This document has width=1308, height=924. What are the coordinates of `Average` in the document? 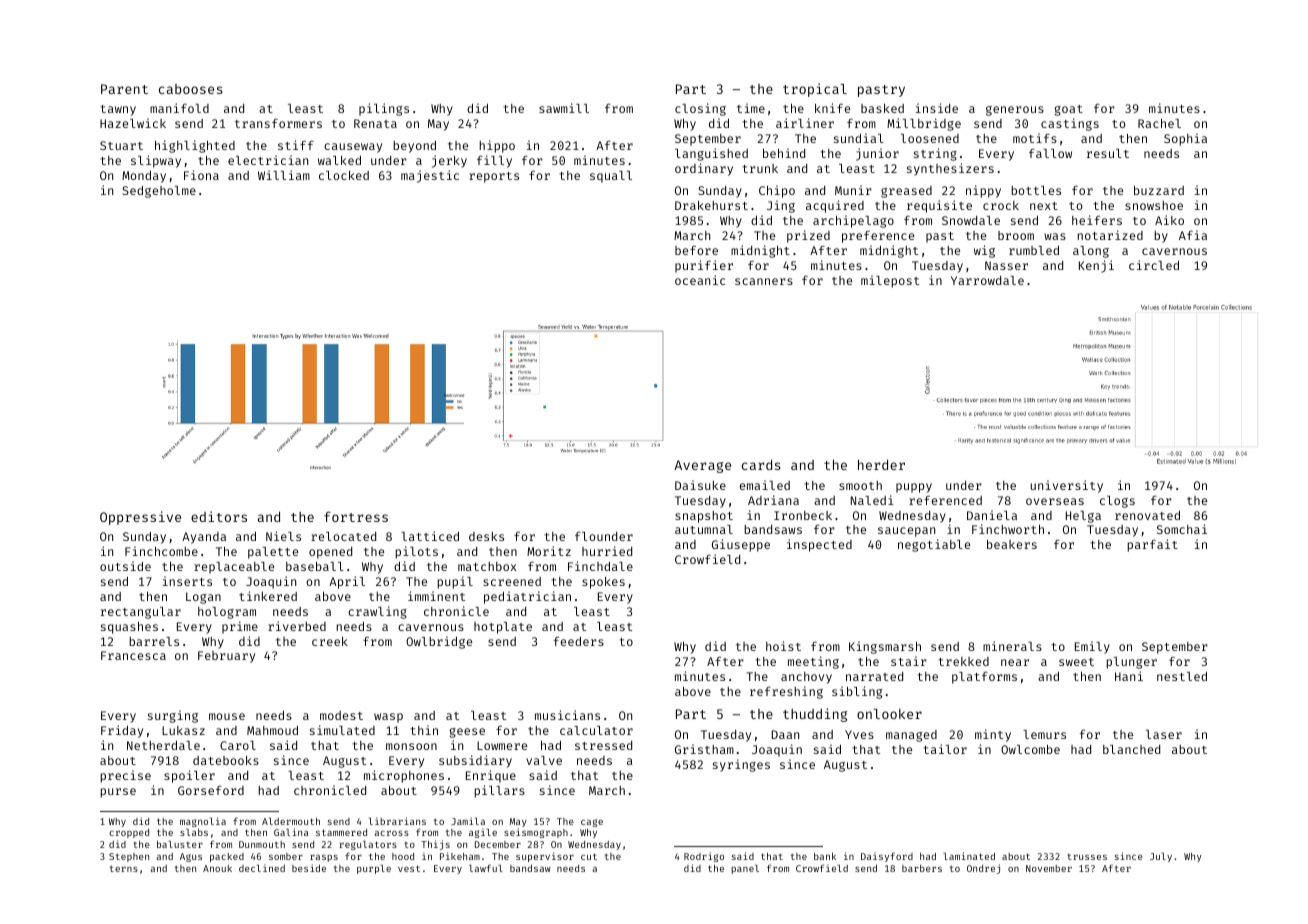 It's located at (702, 466).
